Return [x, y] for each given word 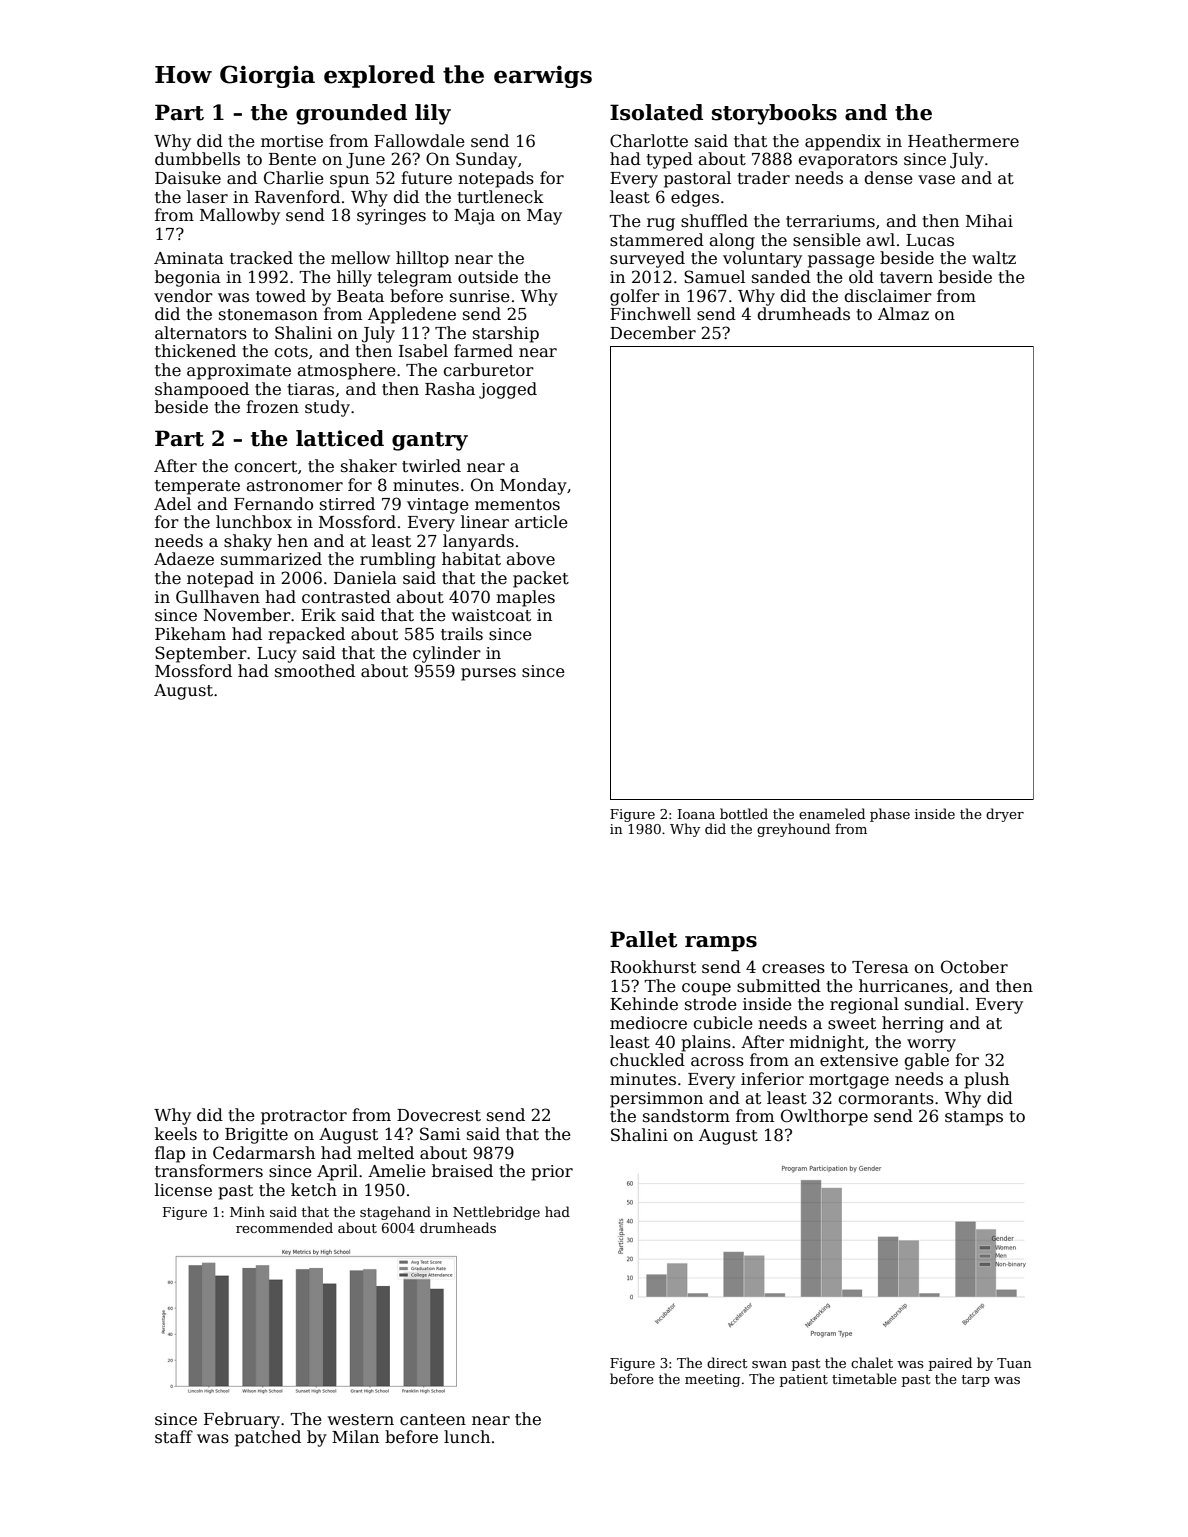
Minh [247, 1211]
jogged [508, 390]
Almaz [903, 314]
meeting [712, 1380]
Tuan [1014, 1363]
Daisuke [188, 178]
